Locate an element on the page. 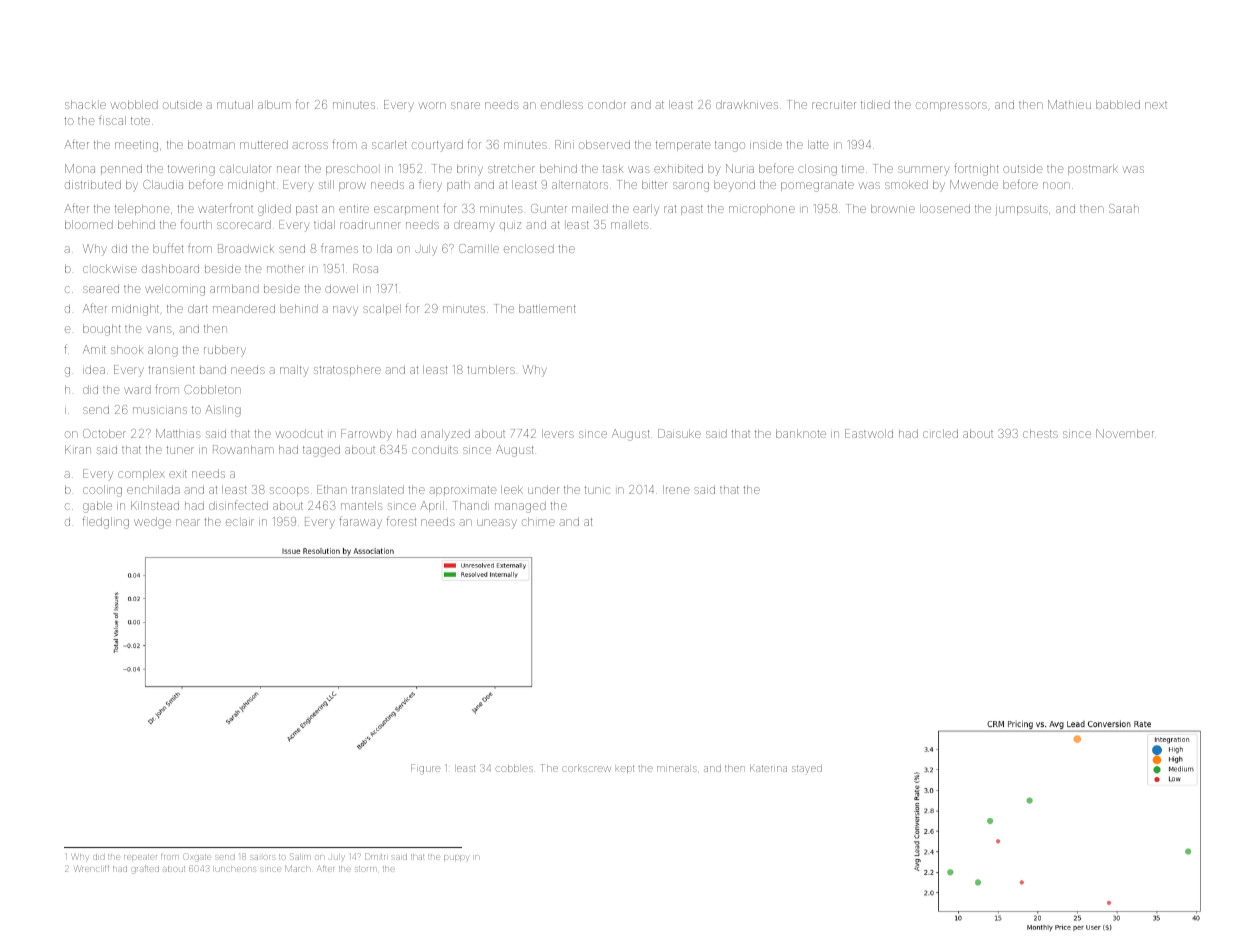  battlement is located at coordinates (547, 308).
